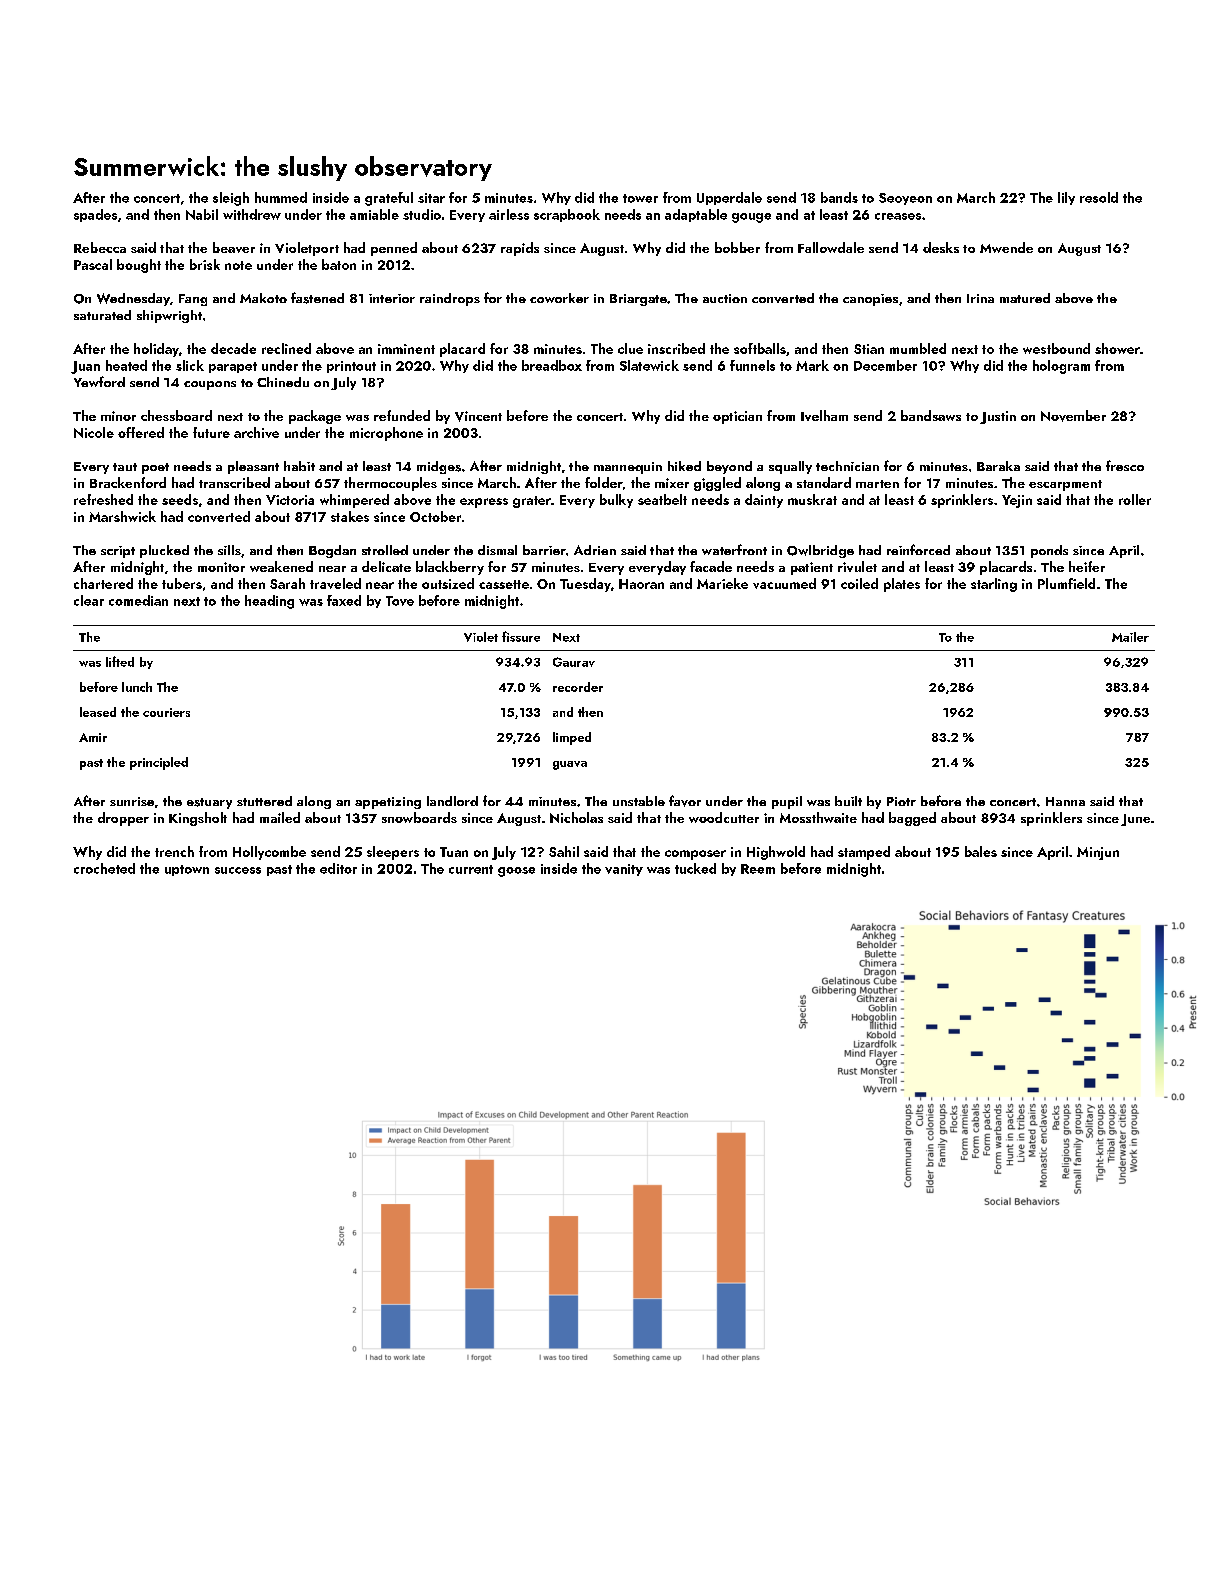 The height and width of the document is (1589, 1228). What do you see at coordinates (737, 247) in the document?
I see `bobber` at bounding box center [737, 247].
